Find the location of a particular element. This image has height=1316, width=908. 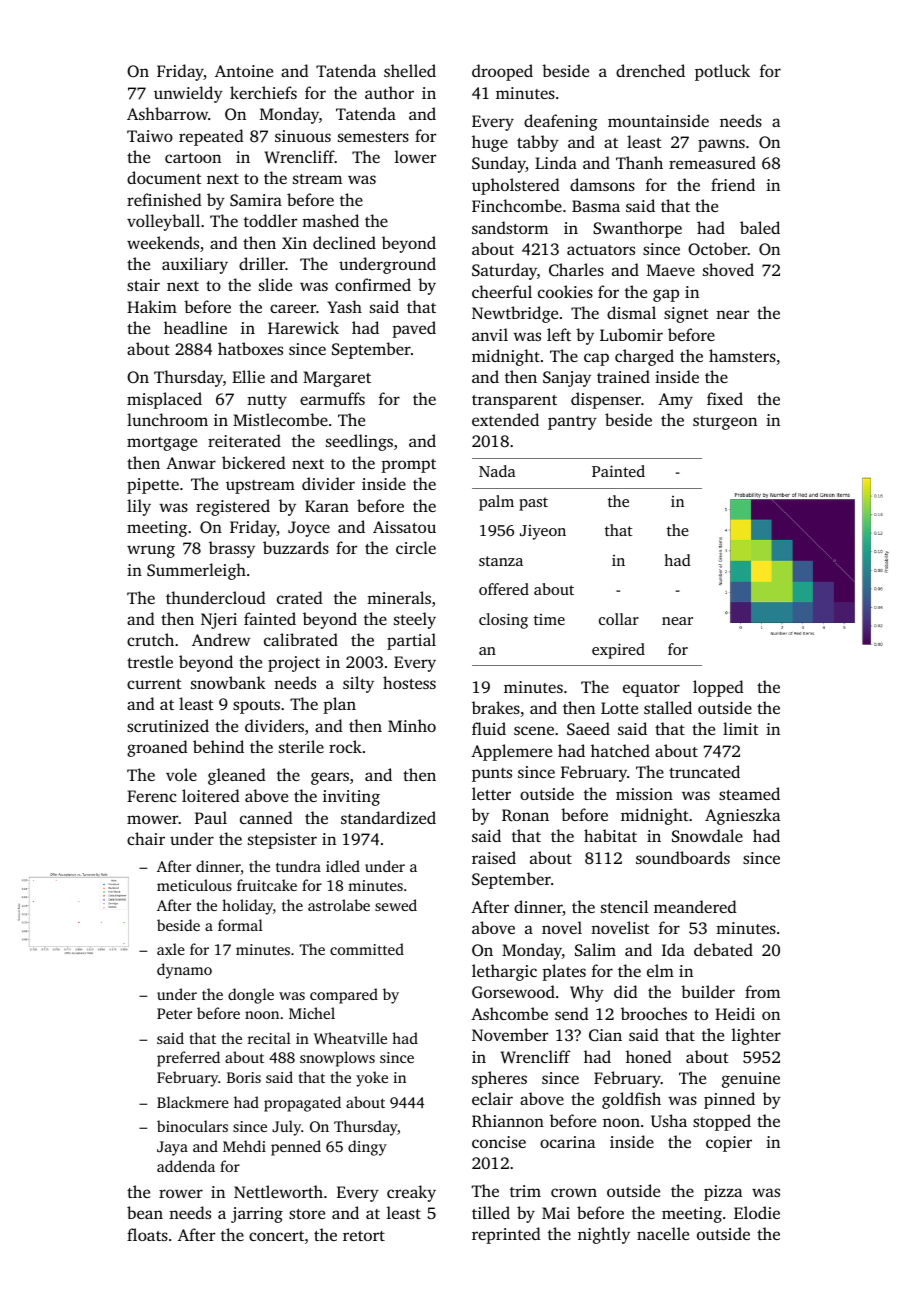

bean is located at coordinates (145, 1212).
